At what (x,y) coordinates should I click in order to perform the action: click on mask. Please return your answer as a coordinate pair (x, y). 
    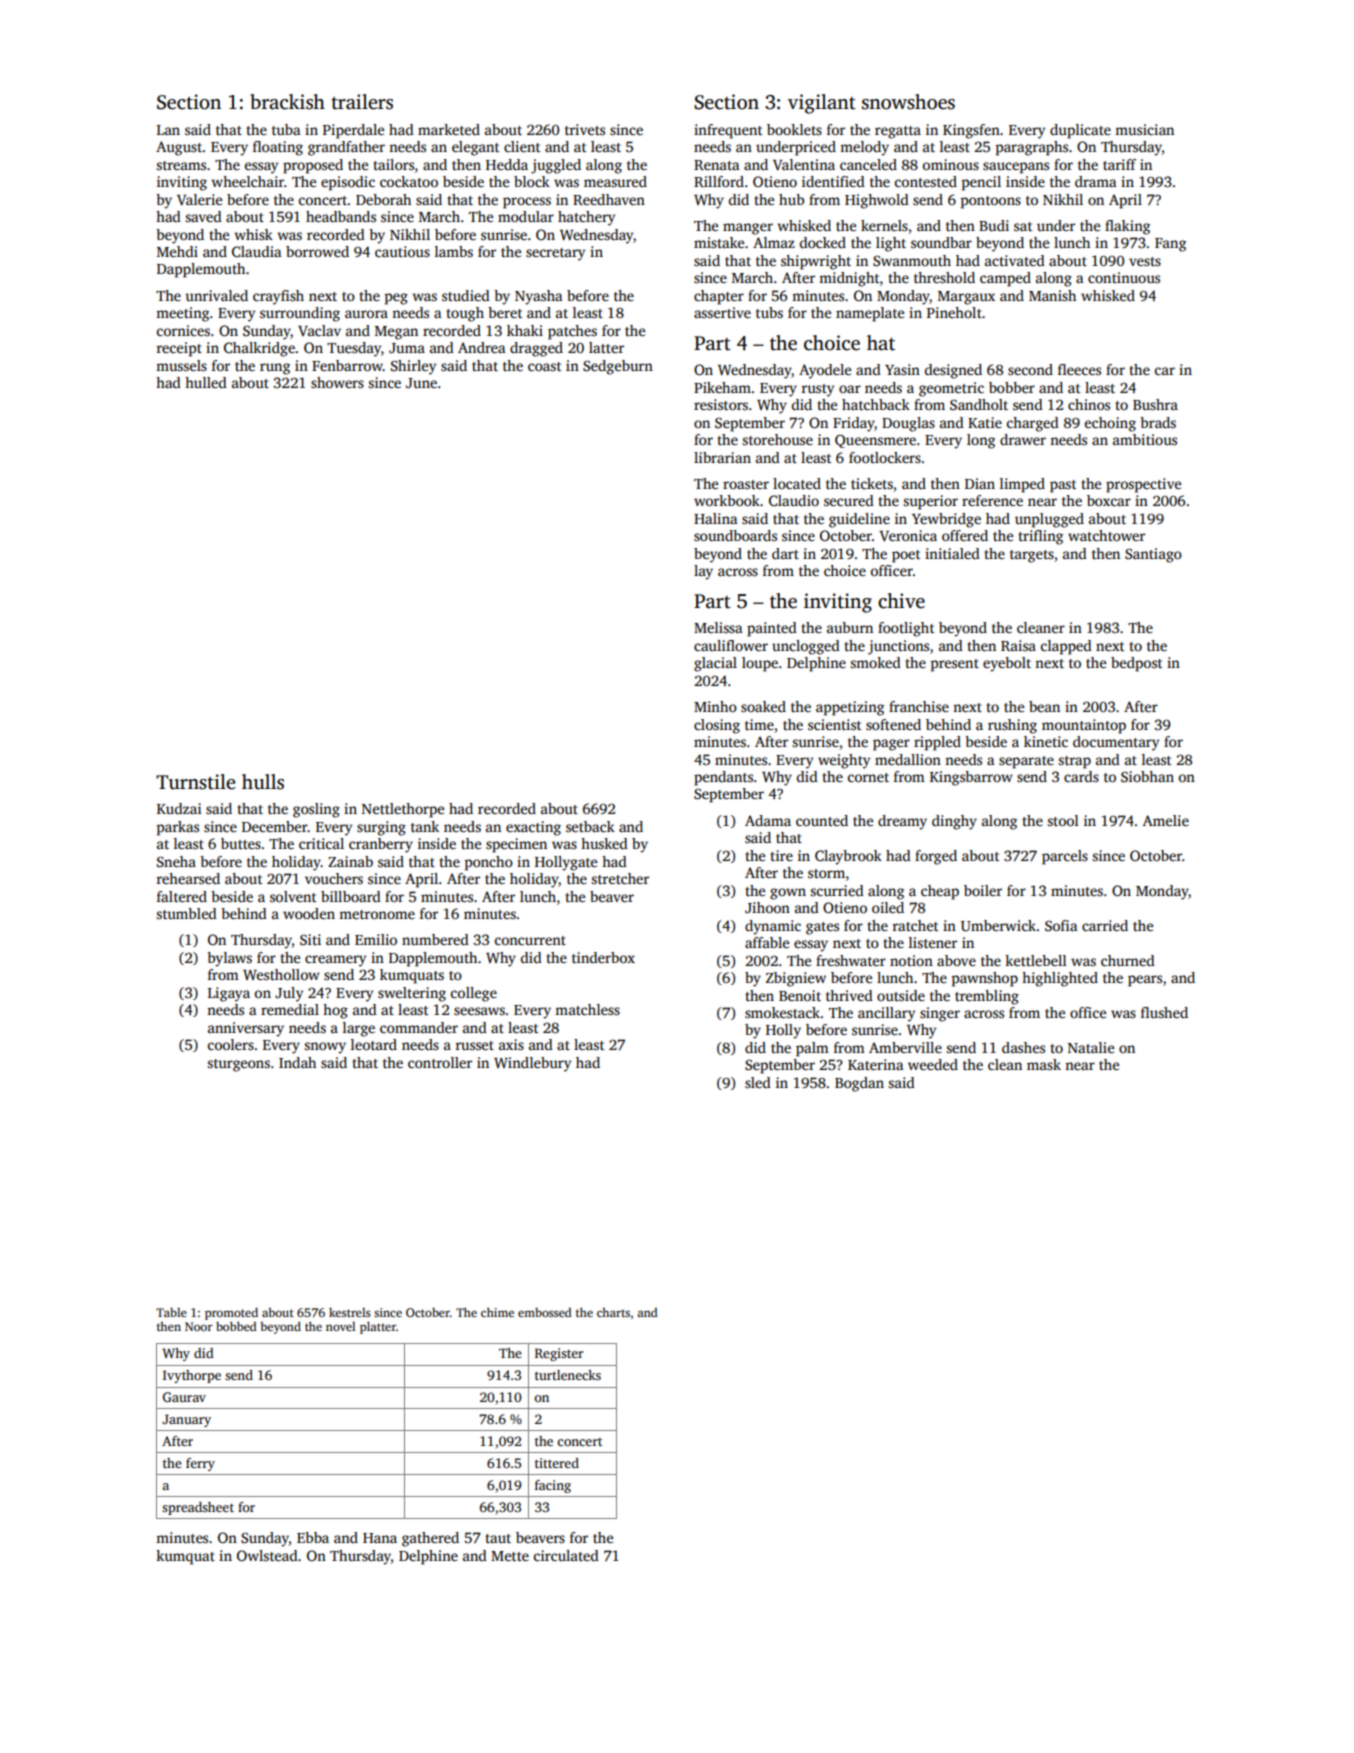
    Looking at the image, I should click on (1044, 1064).
